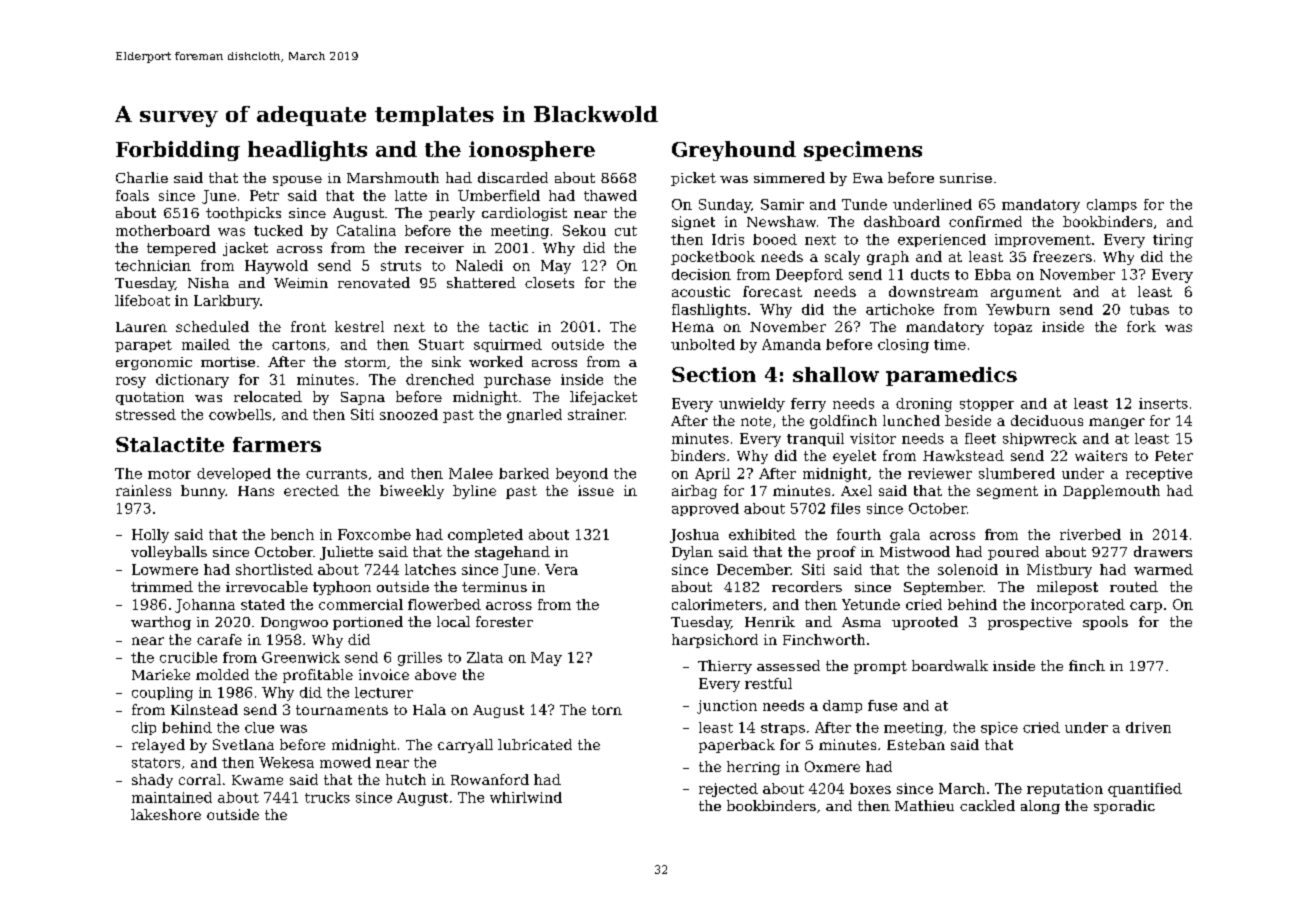 The height and width of the screenshot is (924, 1308). What do you see at coordinates (1112, 205) in the screenshot?
I see `clamps` at bounding box center [1112, 205].
